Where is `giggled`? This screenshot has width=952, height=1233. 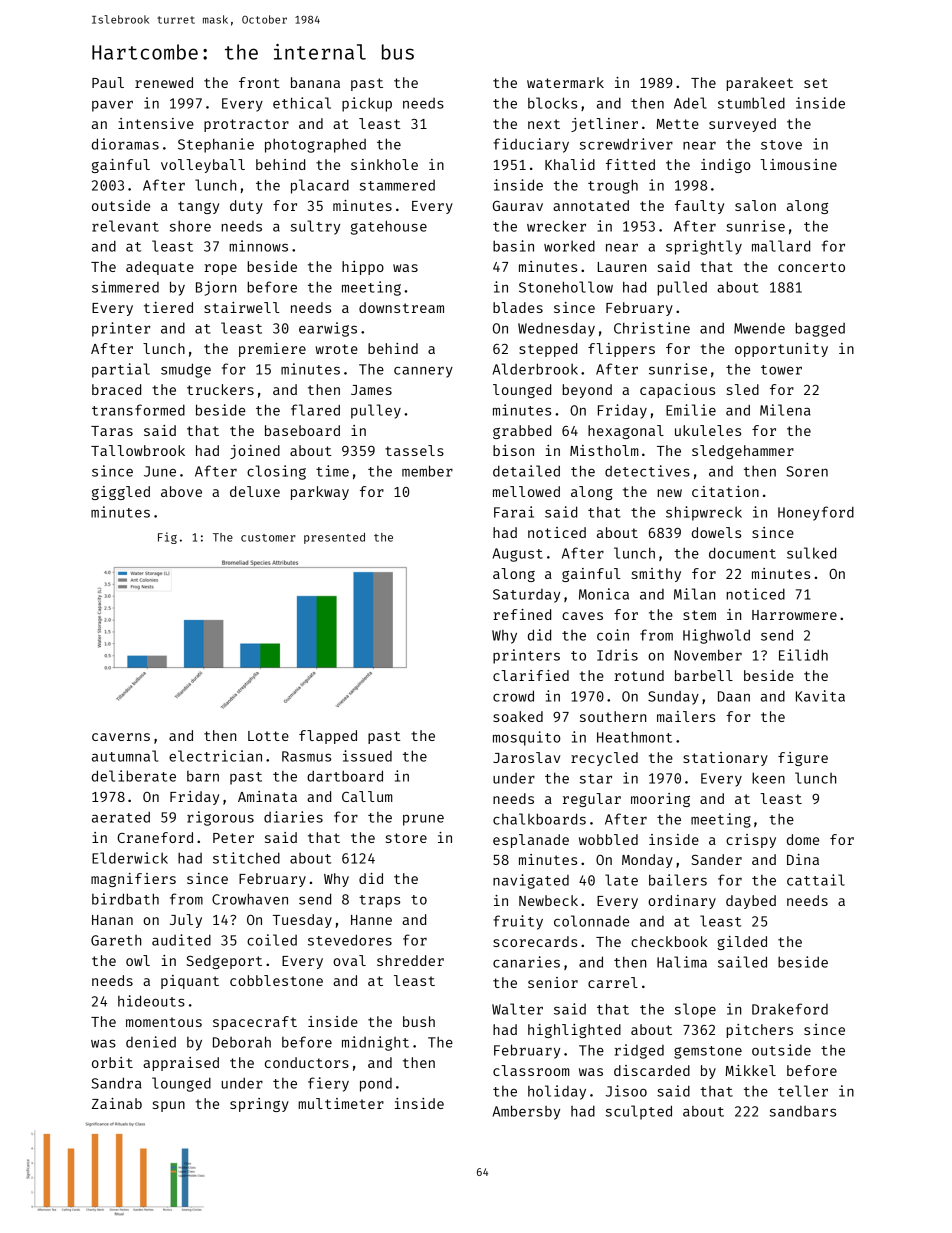
giggled is located at coordinates (121, 493).
